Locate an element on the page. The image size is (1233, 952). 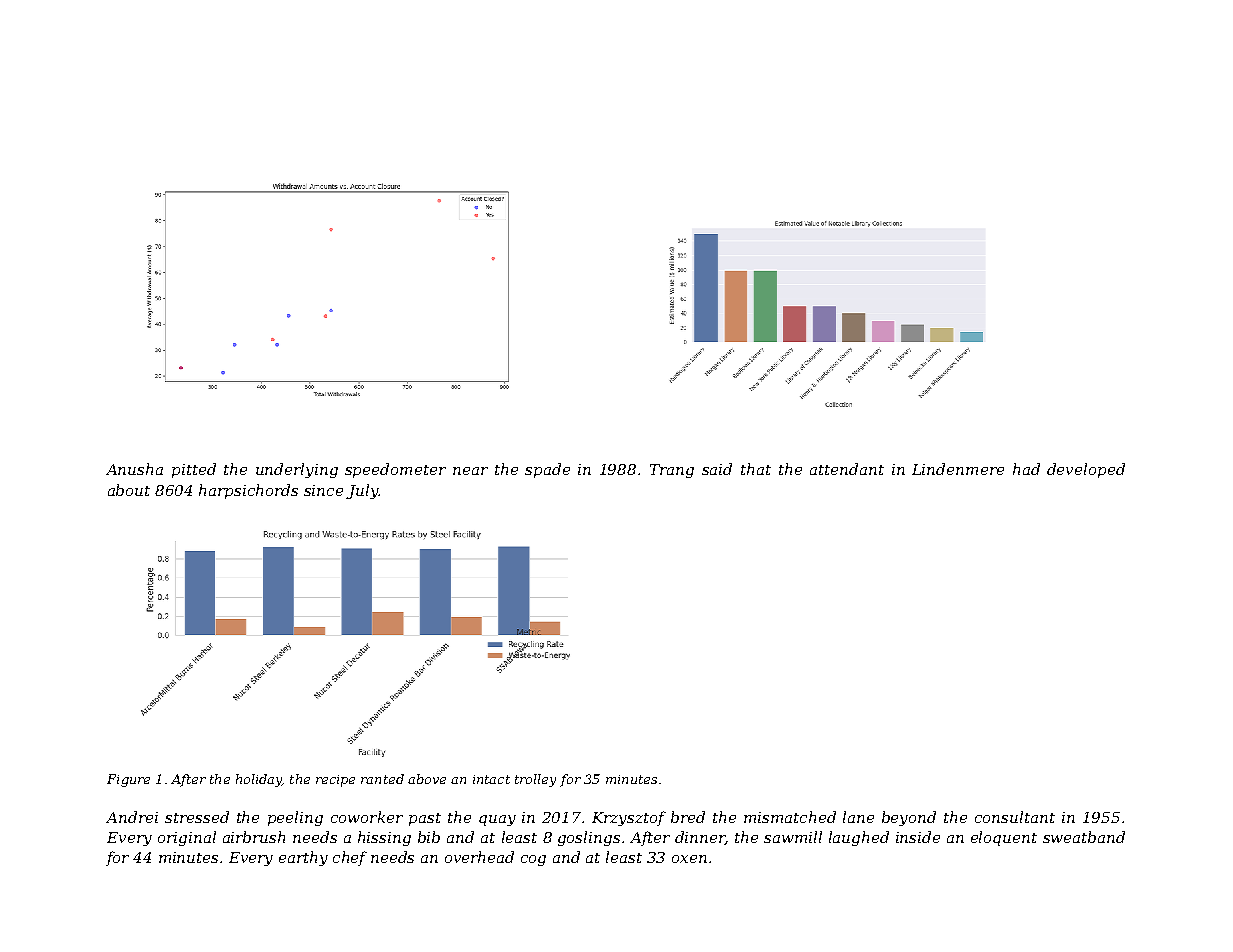
pitted is located at coordinates (194, 470).
